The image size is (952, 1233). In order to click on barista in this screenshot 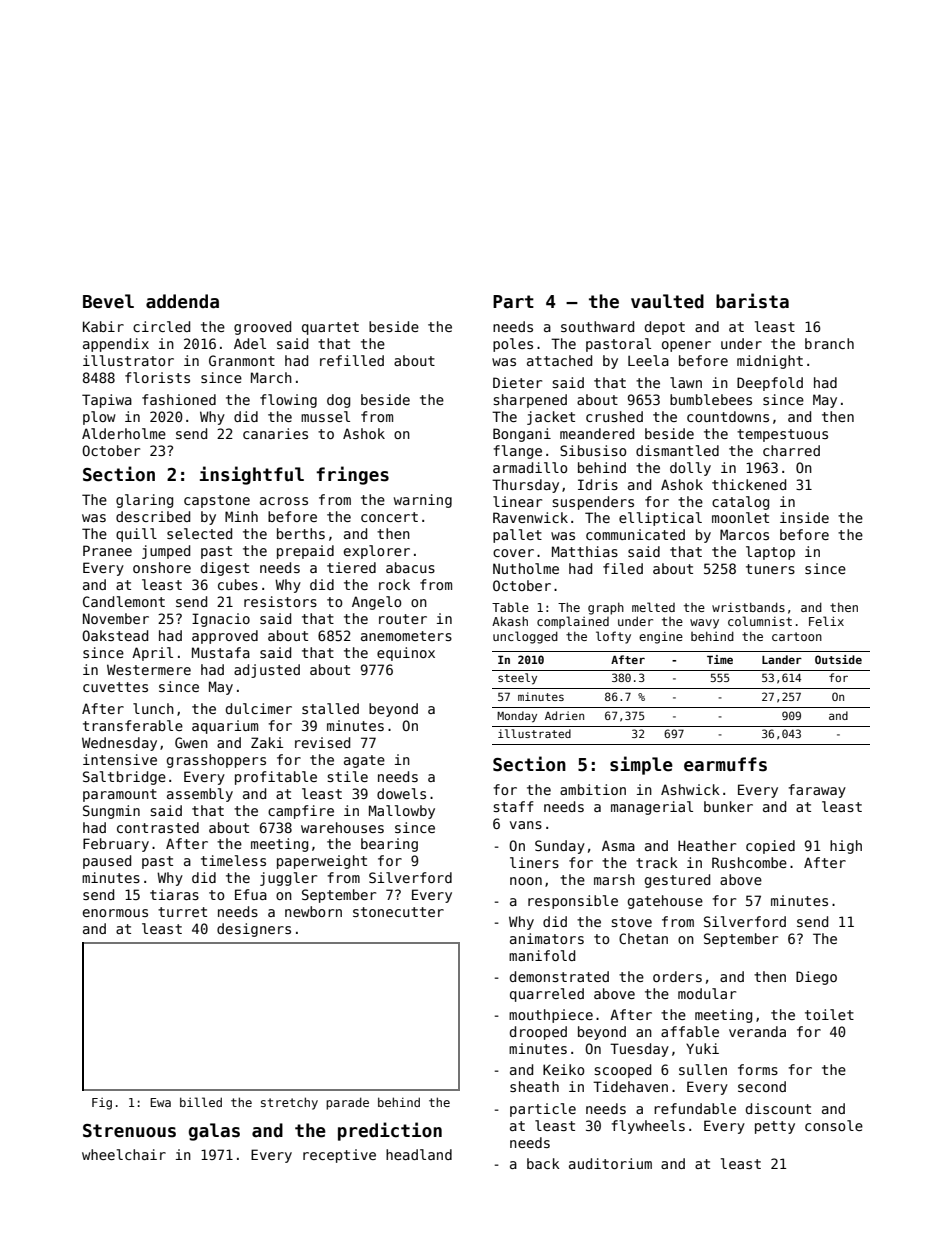, I will do `click(752, 301)`.
